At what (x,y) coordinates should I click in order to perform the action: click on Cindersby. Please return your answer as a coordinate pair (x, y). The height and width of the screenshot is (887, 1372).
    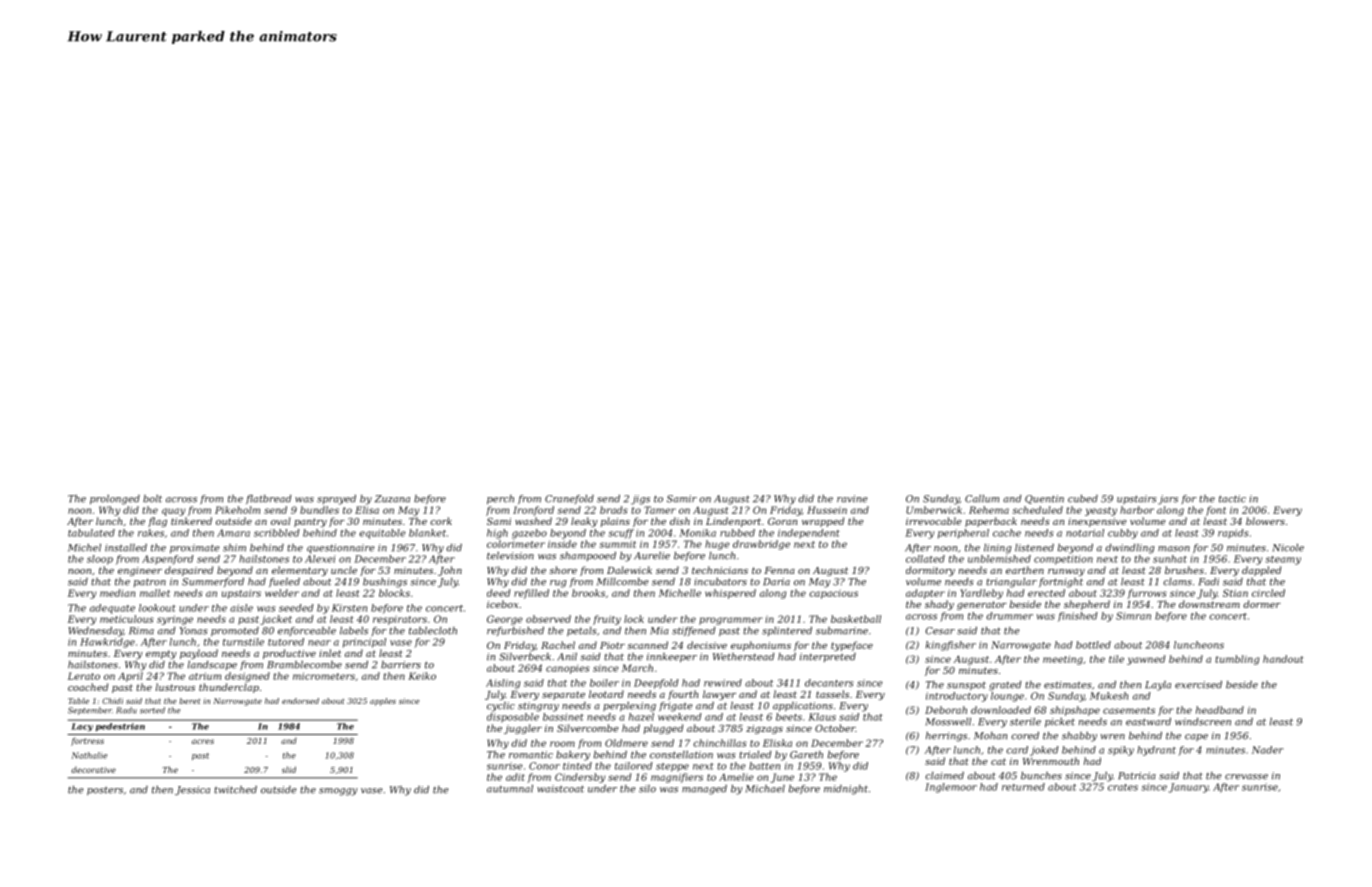
    Looking at the image, I should click on (580, 778).
